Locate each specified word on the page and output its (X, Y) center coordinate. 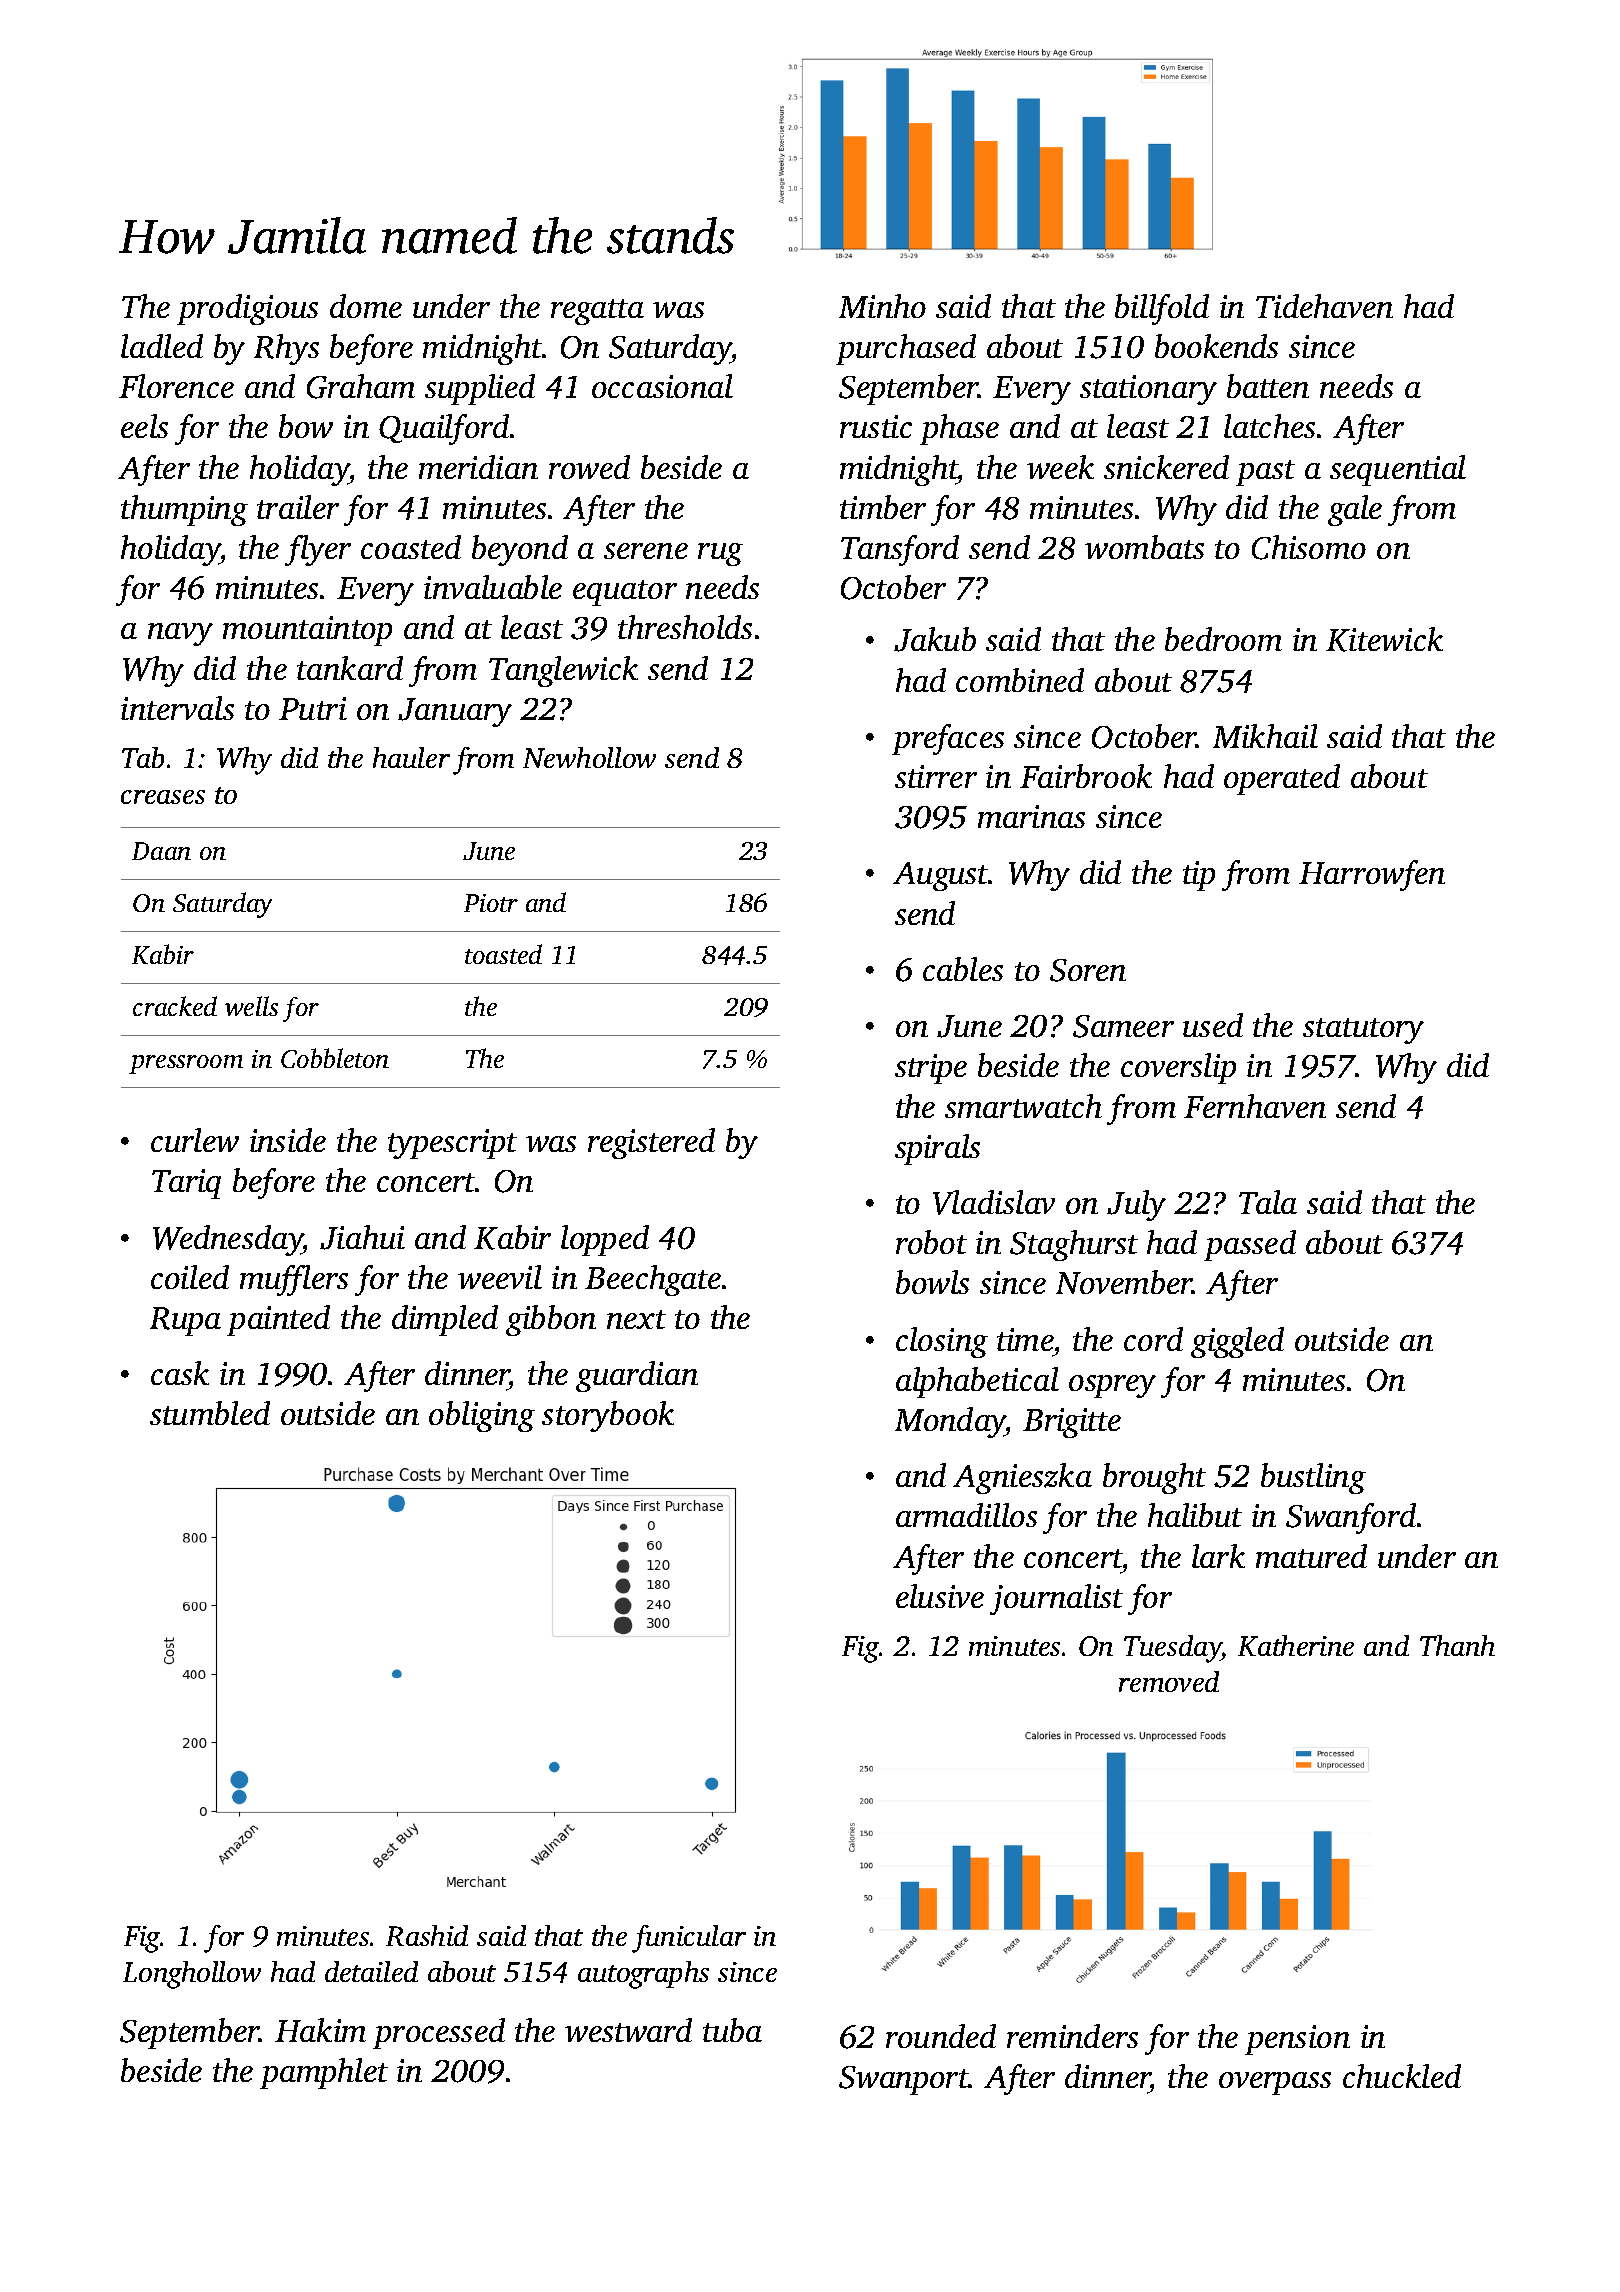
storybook (608, 1416)
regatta (597, 312)
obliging (482, 1416)
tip (1199, 876)
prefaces (948, 739)
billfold (1162, 309)
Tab (143, 757)
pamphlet (324, 2073)
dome (366, 306)
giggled (1237, 1342)
